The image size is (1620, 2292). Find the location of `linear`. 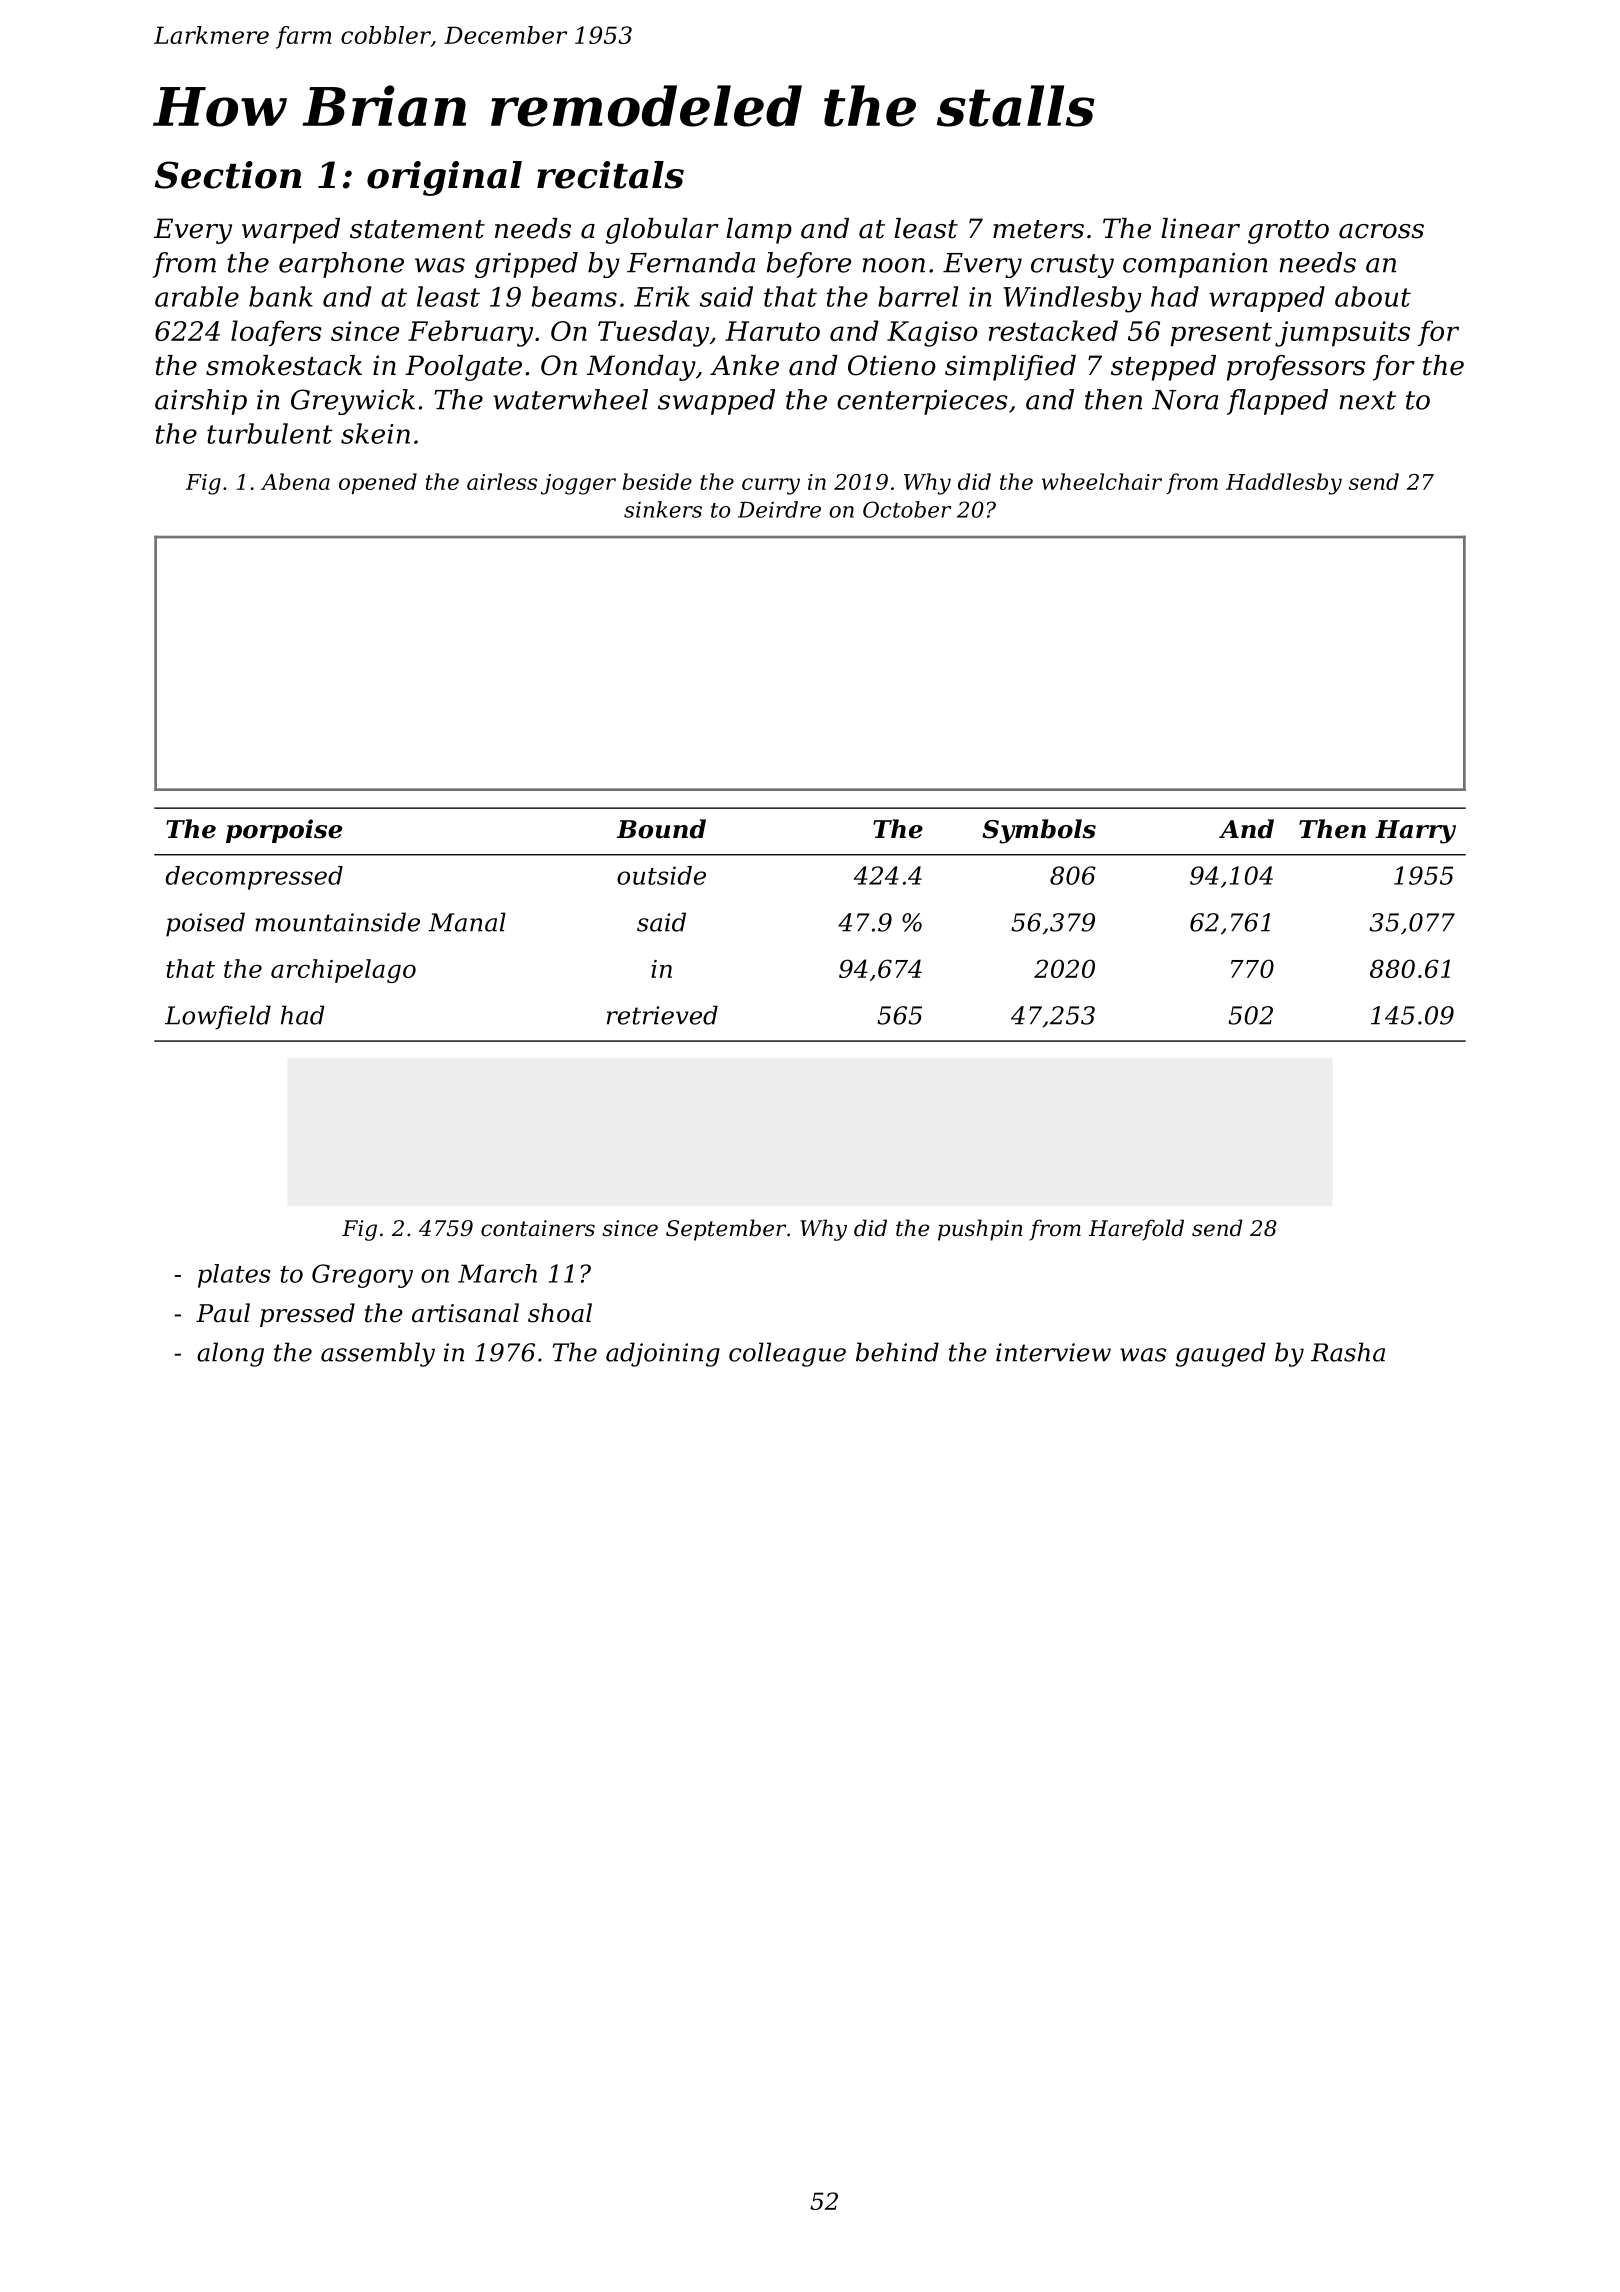

linear is located at coordinates (1200, 228).
